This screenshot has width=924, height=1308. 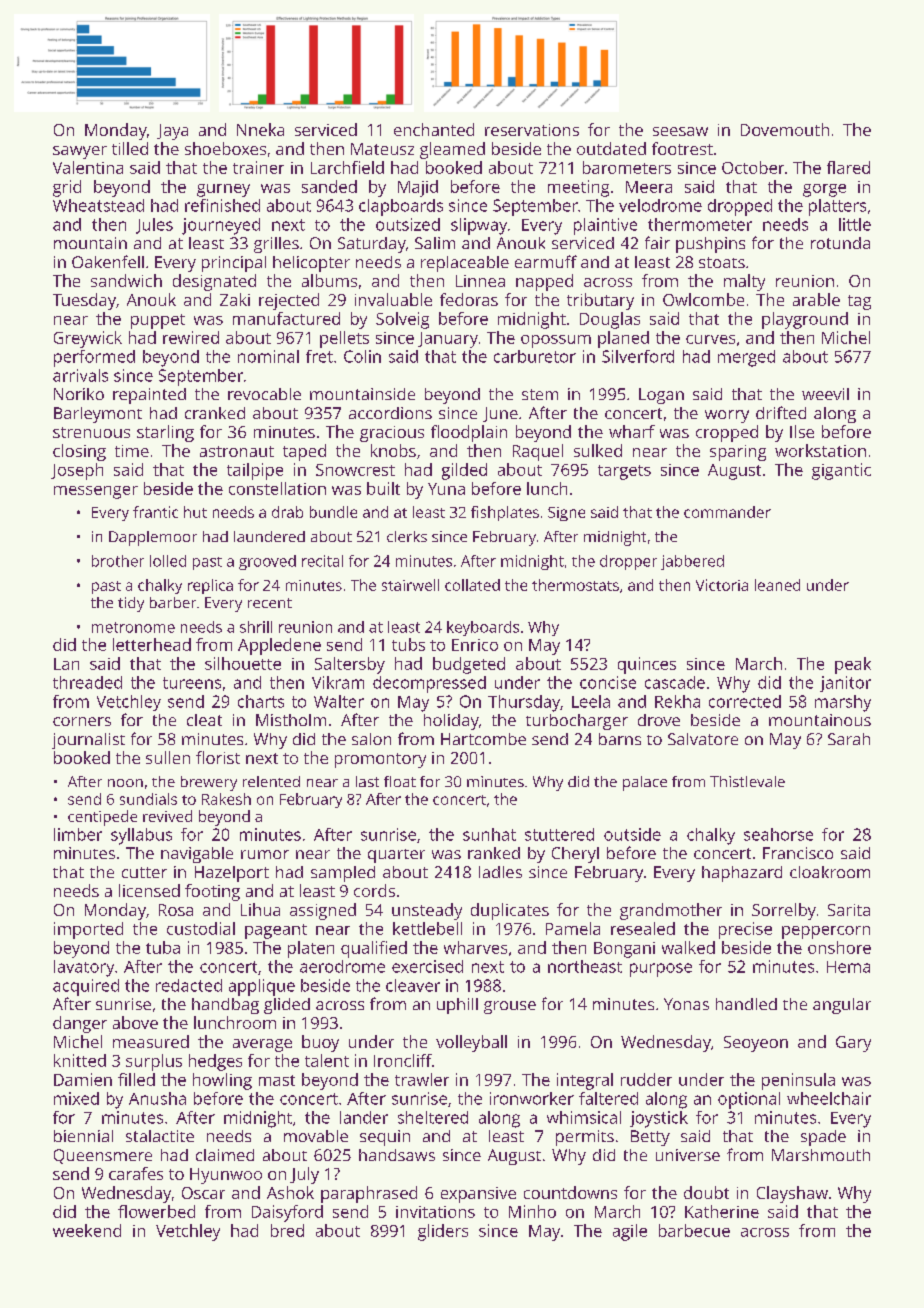 I want to click on Jaya, so click(x=172, y=132).
